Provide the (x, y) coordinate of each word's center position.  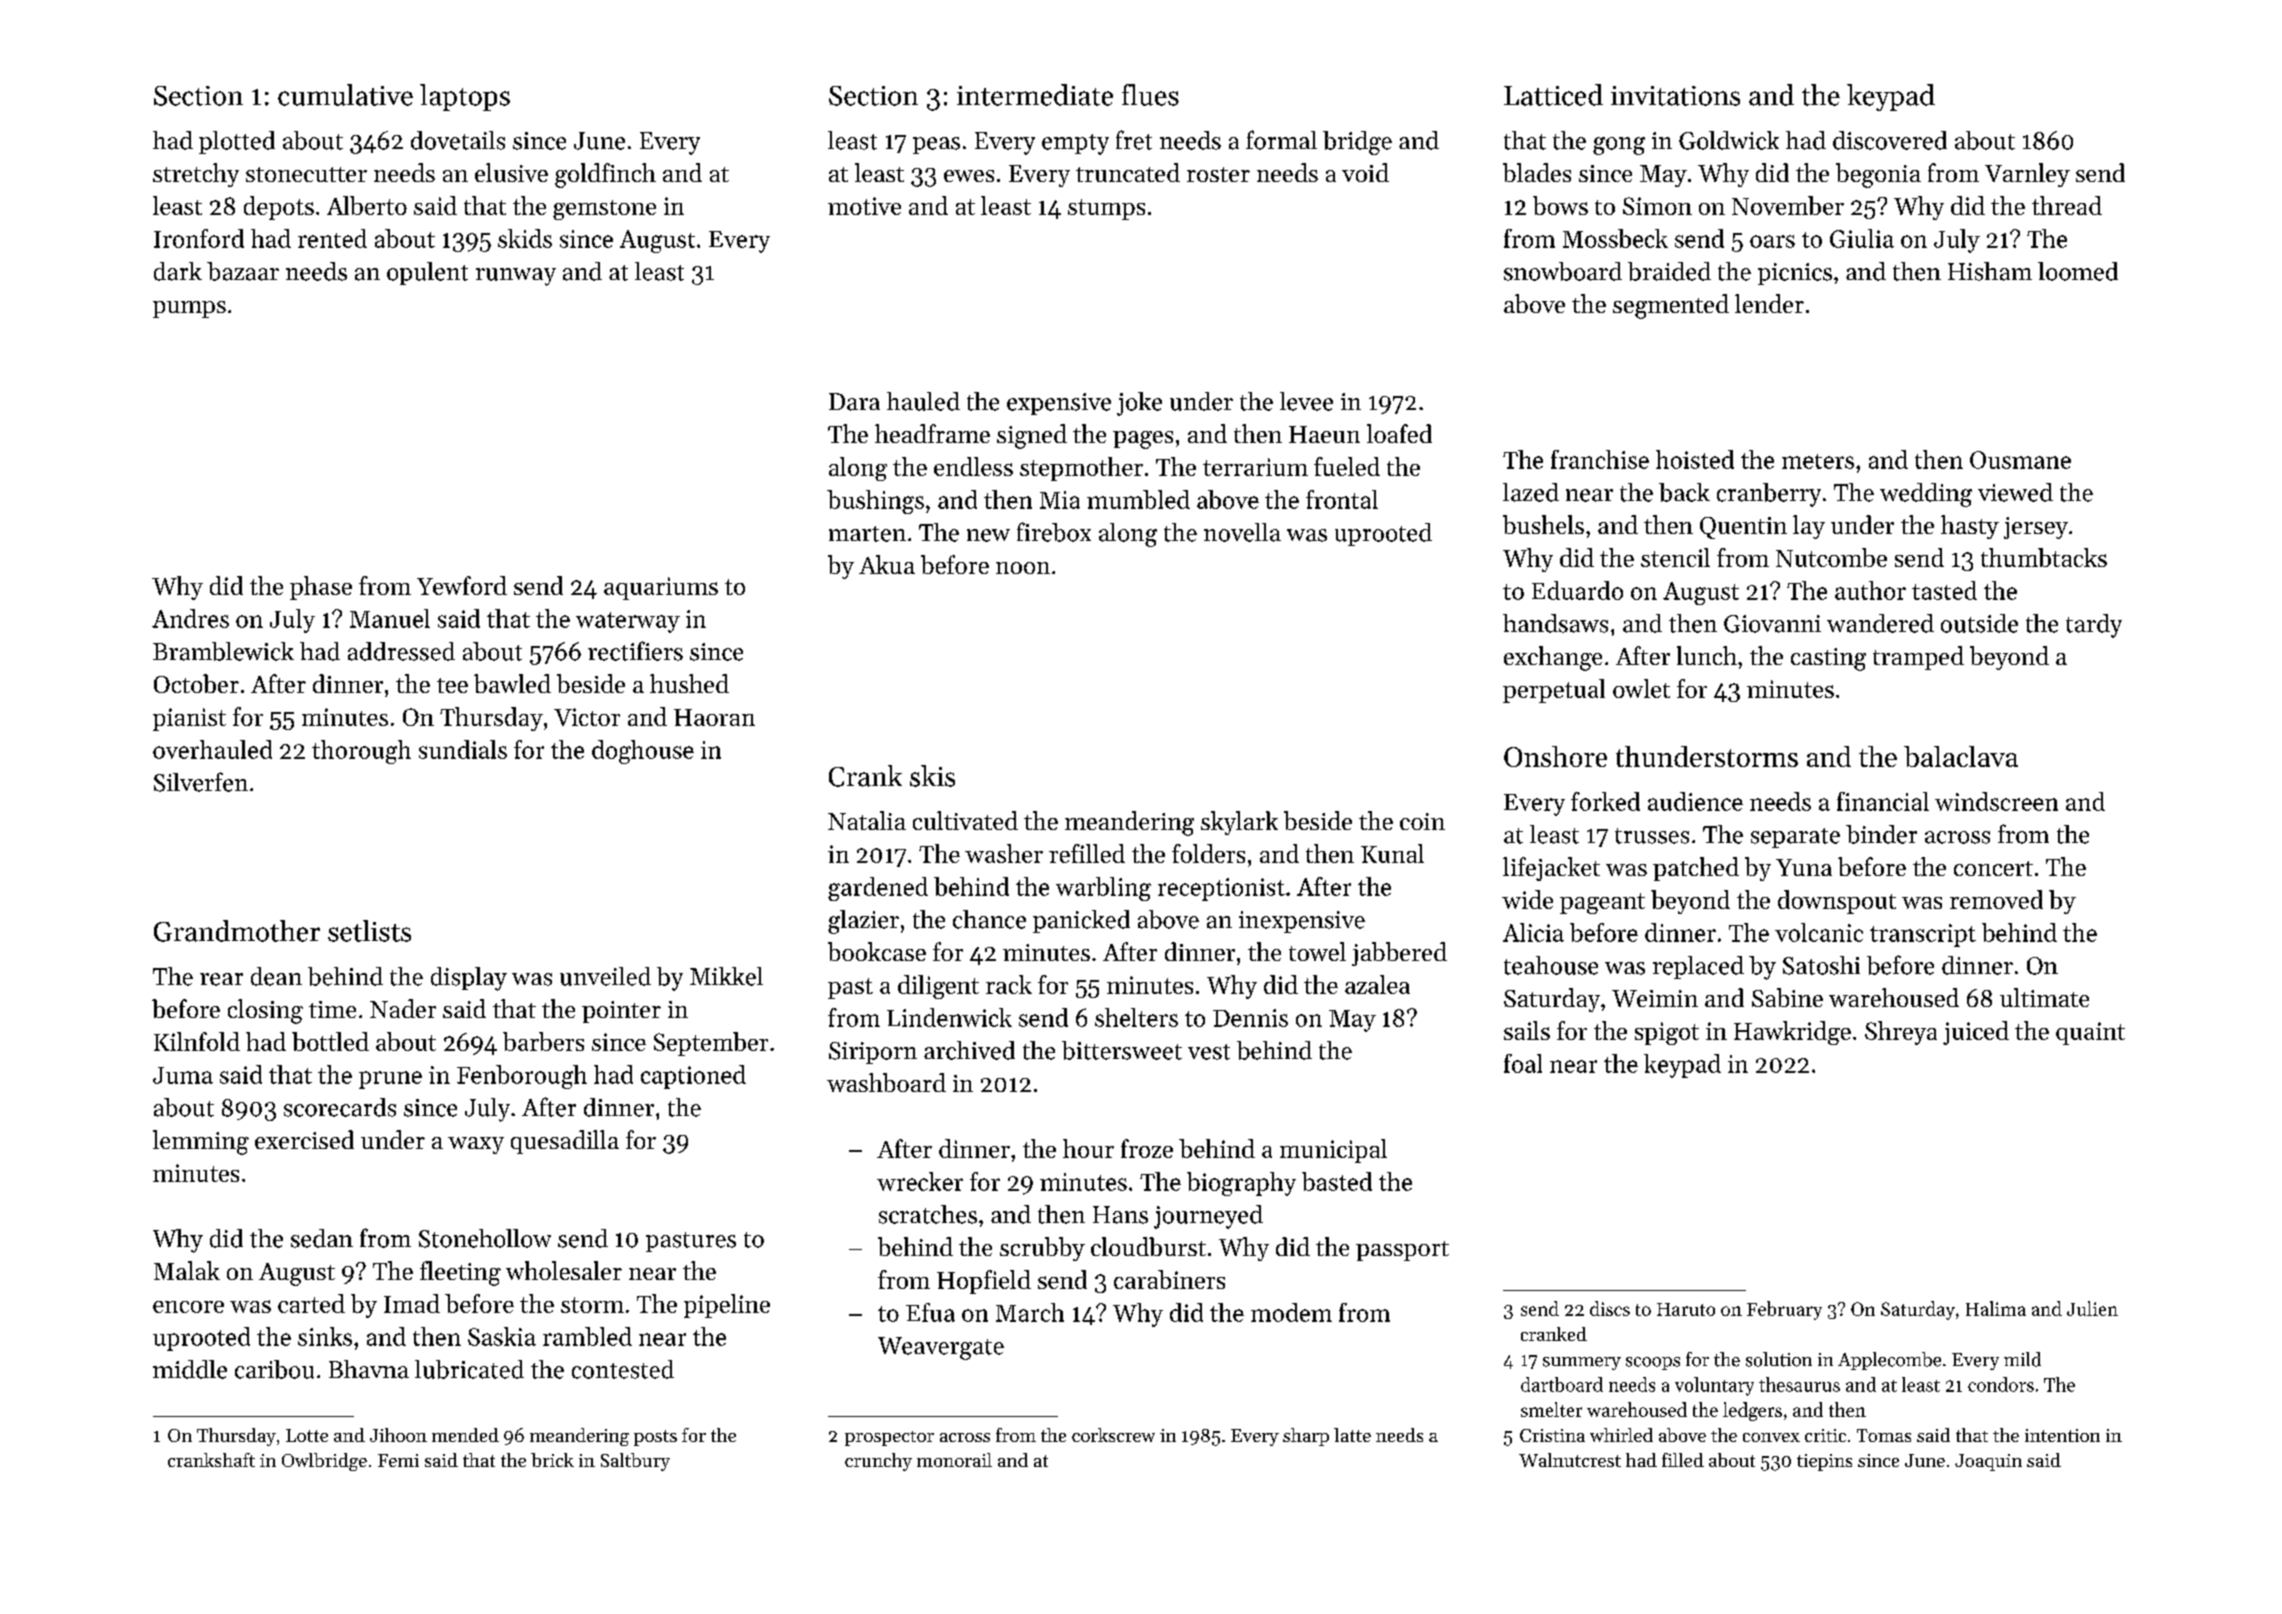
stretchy (196, 175)
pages (1143, 440)
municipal (1333, 1151)
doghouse (643, 752)
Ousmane (2020, 460)
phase (321, 588)
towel (1317, 951)
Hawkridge (1792, 1033)
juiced (1976, 1033)
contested (623, 1369)
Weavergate (941, 1348)
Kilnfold (197, 1041)
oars (1772, 241)
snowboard (1563, 271)
